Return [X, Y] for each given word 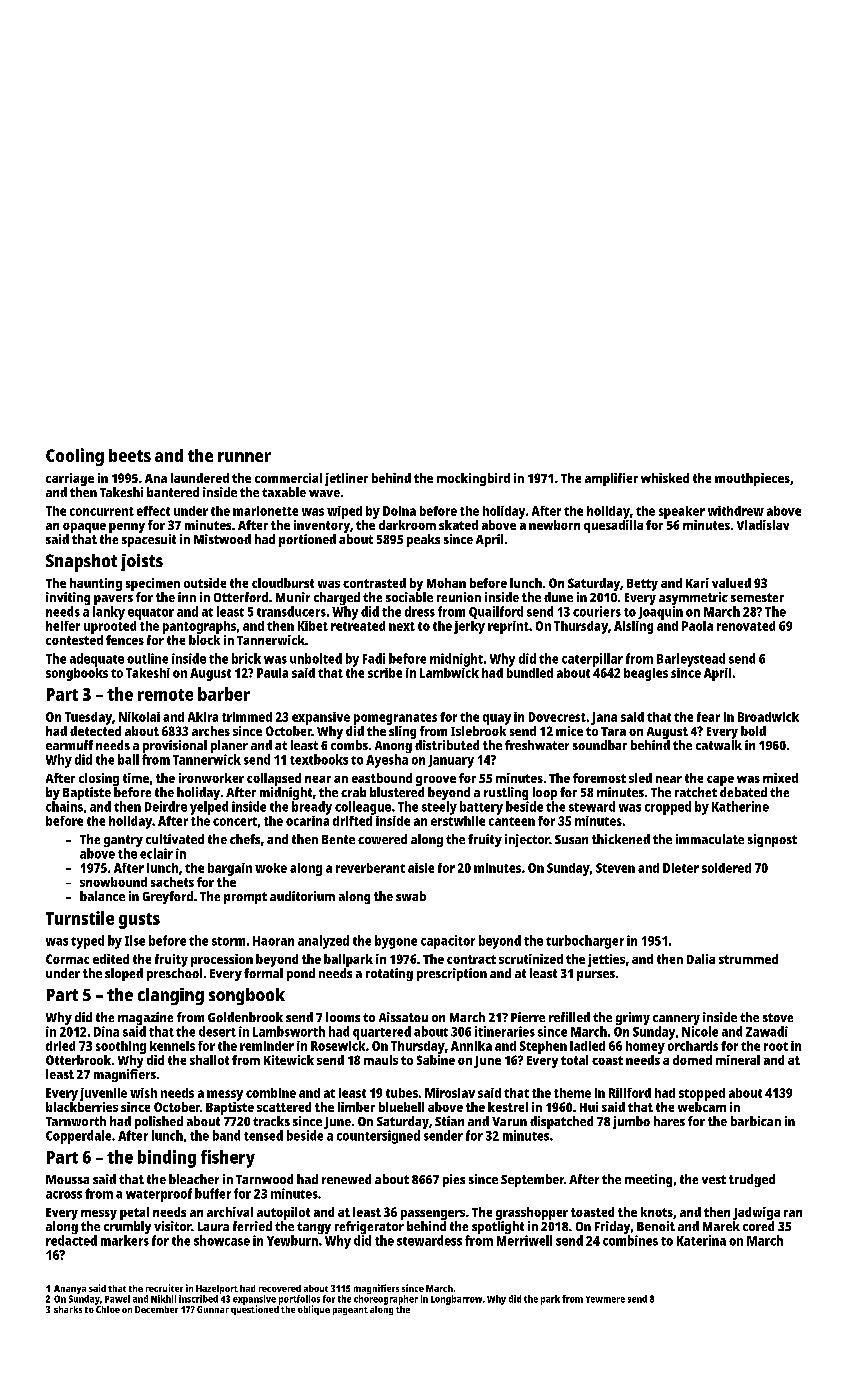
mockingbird [473, 479]
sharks [68, 1309]
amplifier [611, 479]
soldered [726, 868]
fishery [228, 1159]
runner [244, 457]
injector [527, 840]
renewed [346, 1179]
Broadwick [768, 717]
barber [224, 694]
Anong [393, 747]
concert [235, 821]
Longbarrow [456, 1300]
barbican [756, 1121]
